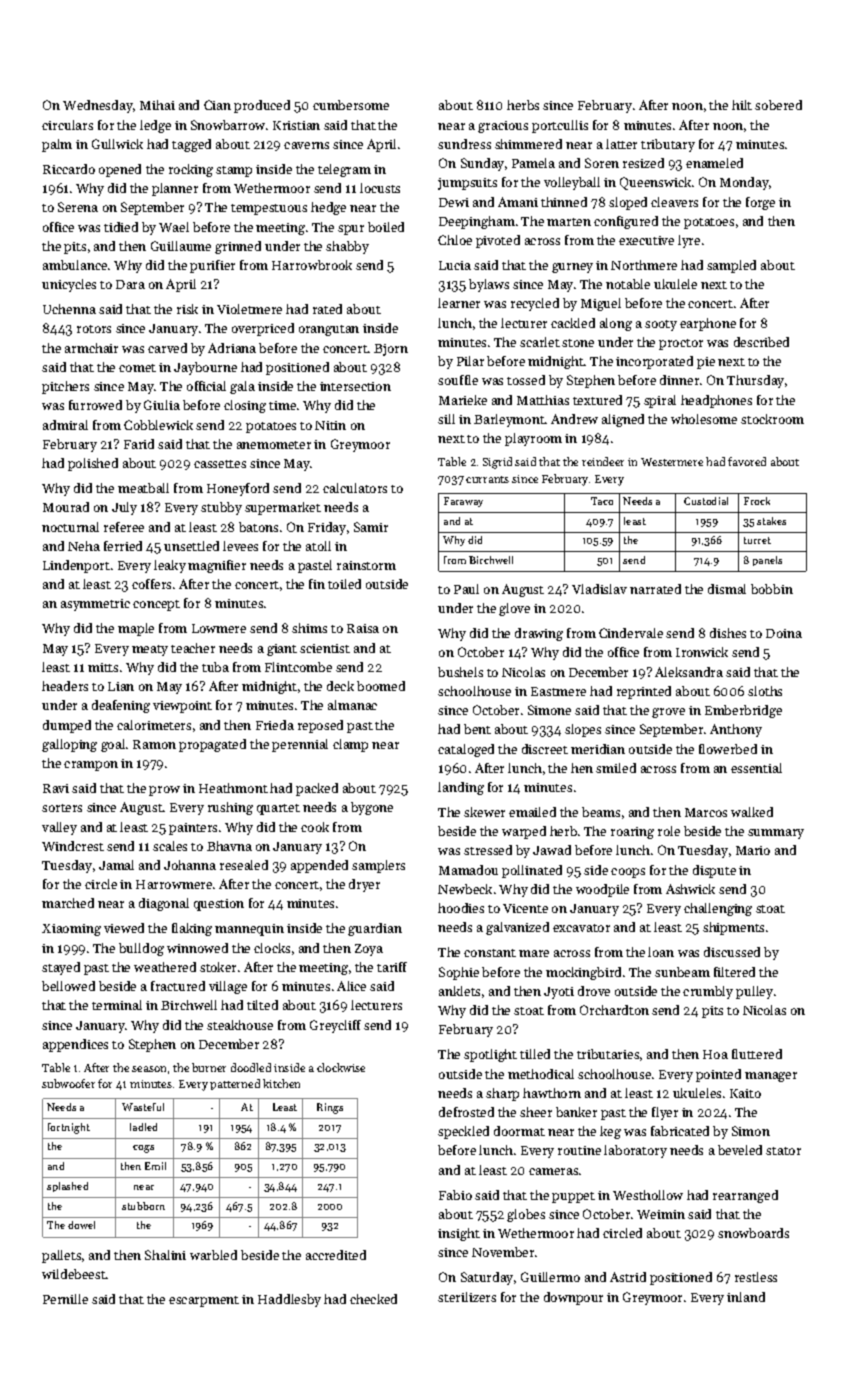 The height and width of the screenshot is (1400, 849). What do you see at coordinates (742, 105) in the screenshot?
I see `hilt` at bounding box center [742, 105].
